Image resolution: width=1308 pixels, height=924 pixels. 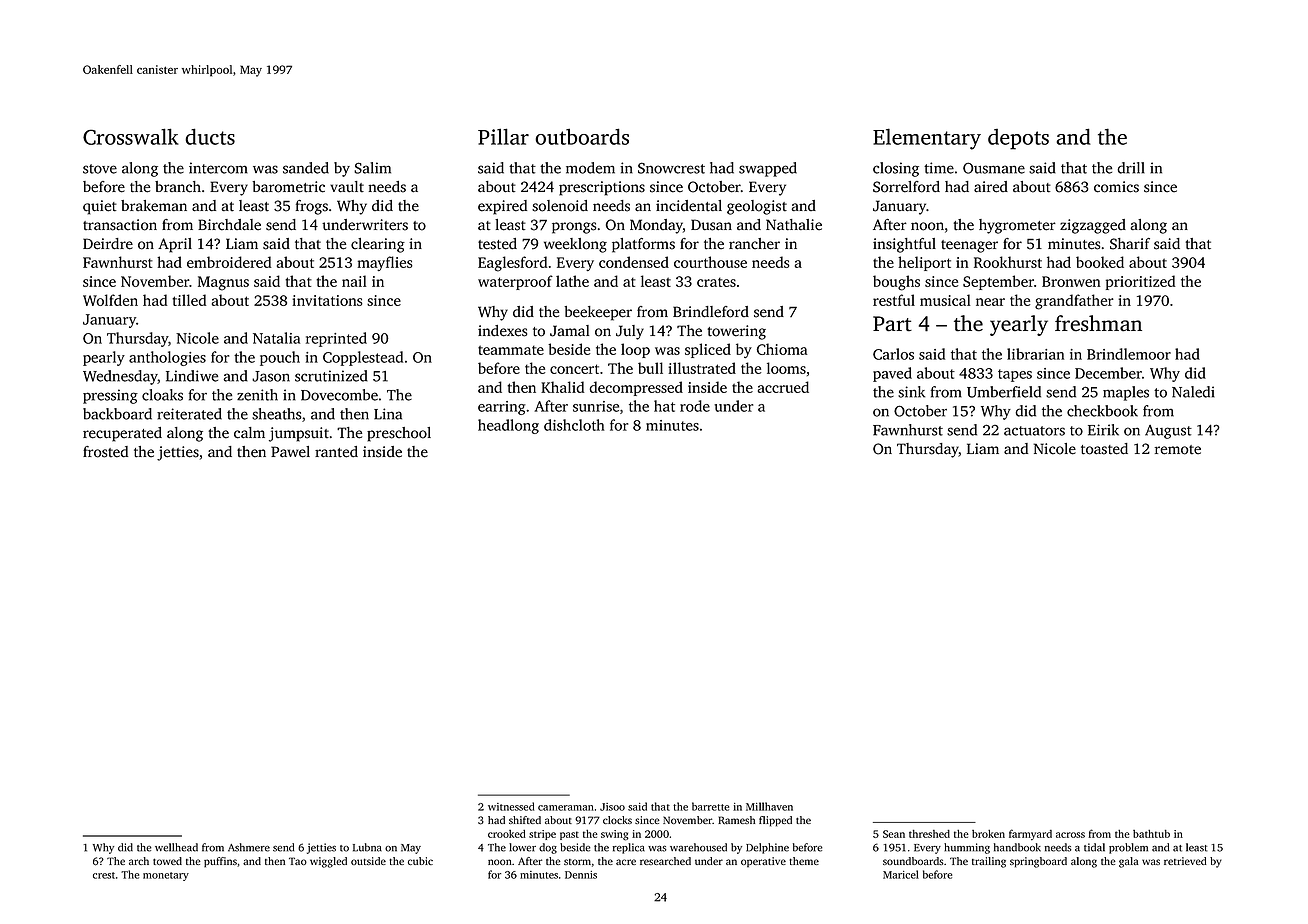 What do you see at coordinates (249, 433) in the page?
I see `calm` at bounding box center [249, 433].
